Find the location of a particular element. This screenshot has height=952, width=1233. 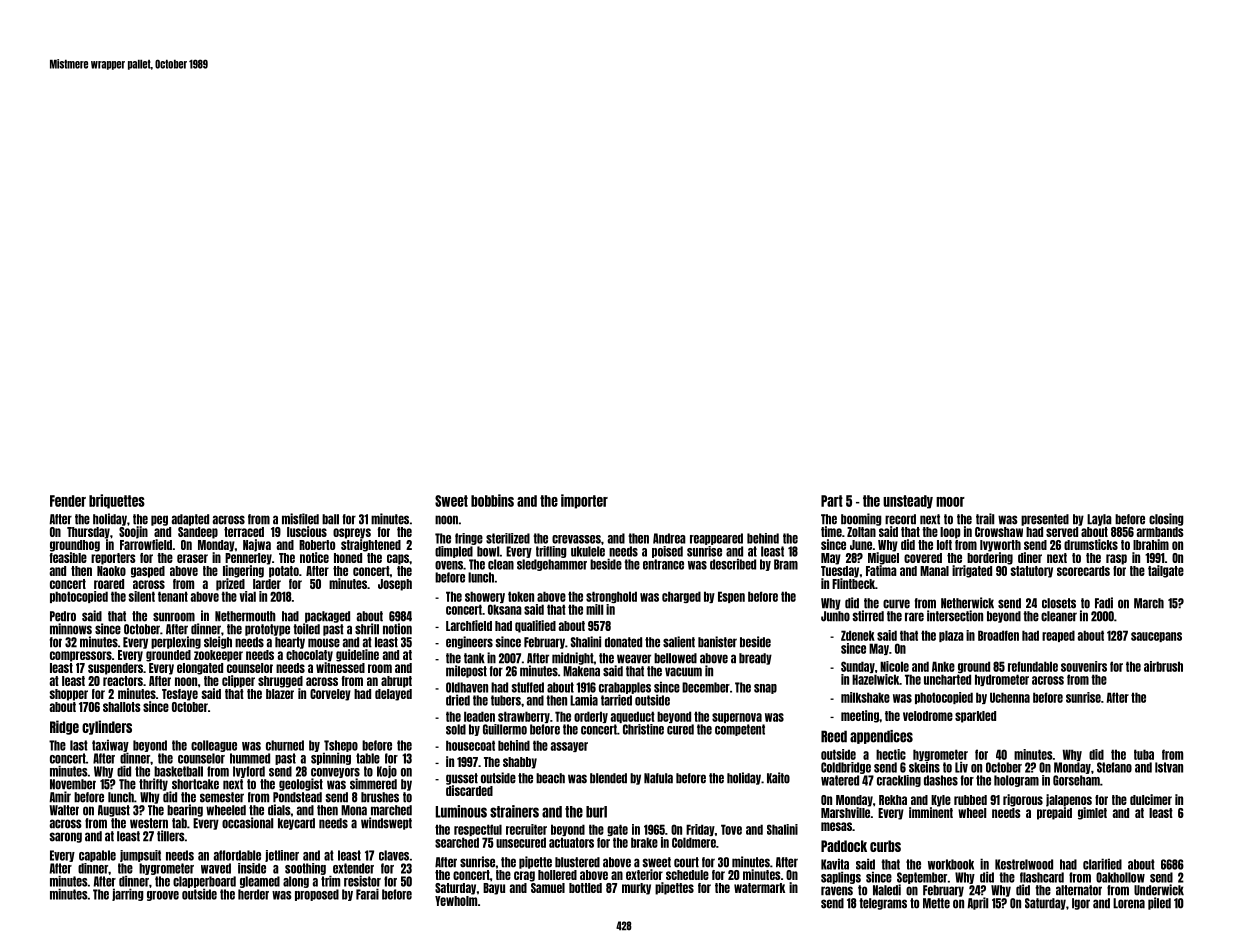

crevasses is located at coordinates (576, 539).
